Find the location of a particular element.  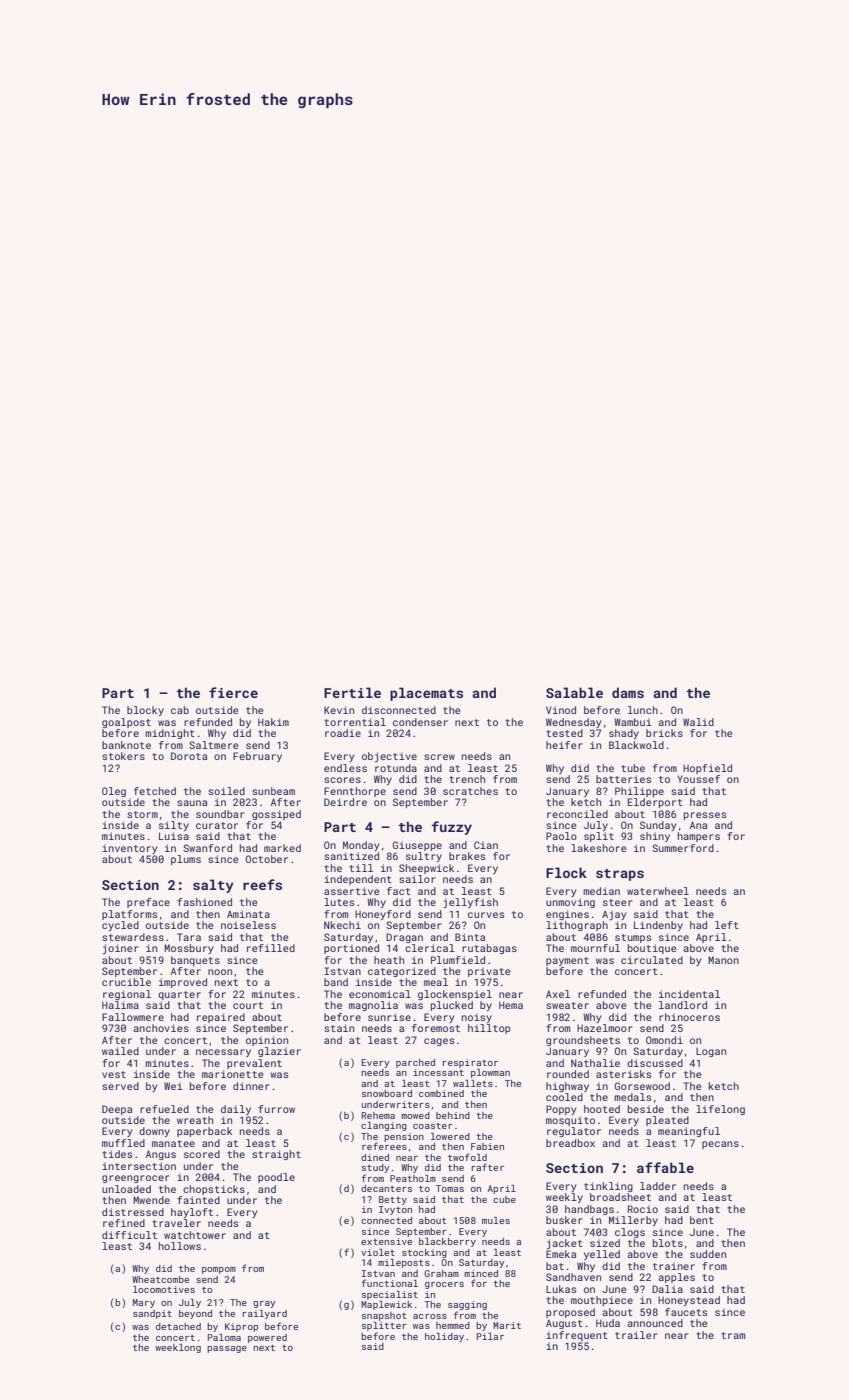

fierce is located at coordinates (233, 692).
